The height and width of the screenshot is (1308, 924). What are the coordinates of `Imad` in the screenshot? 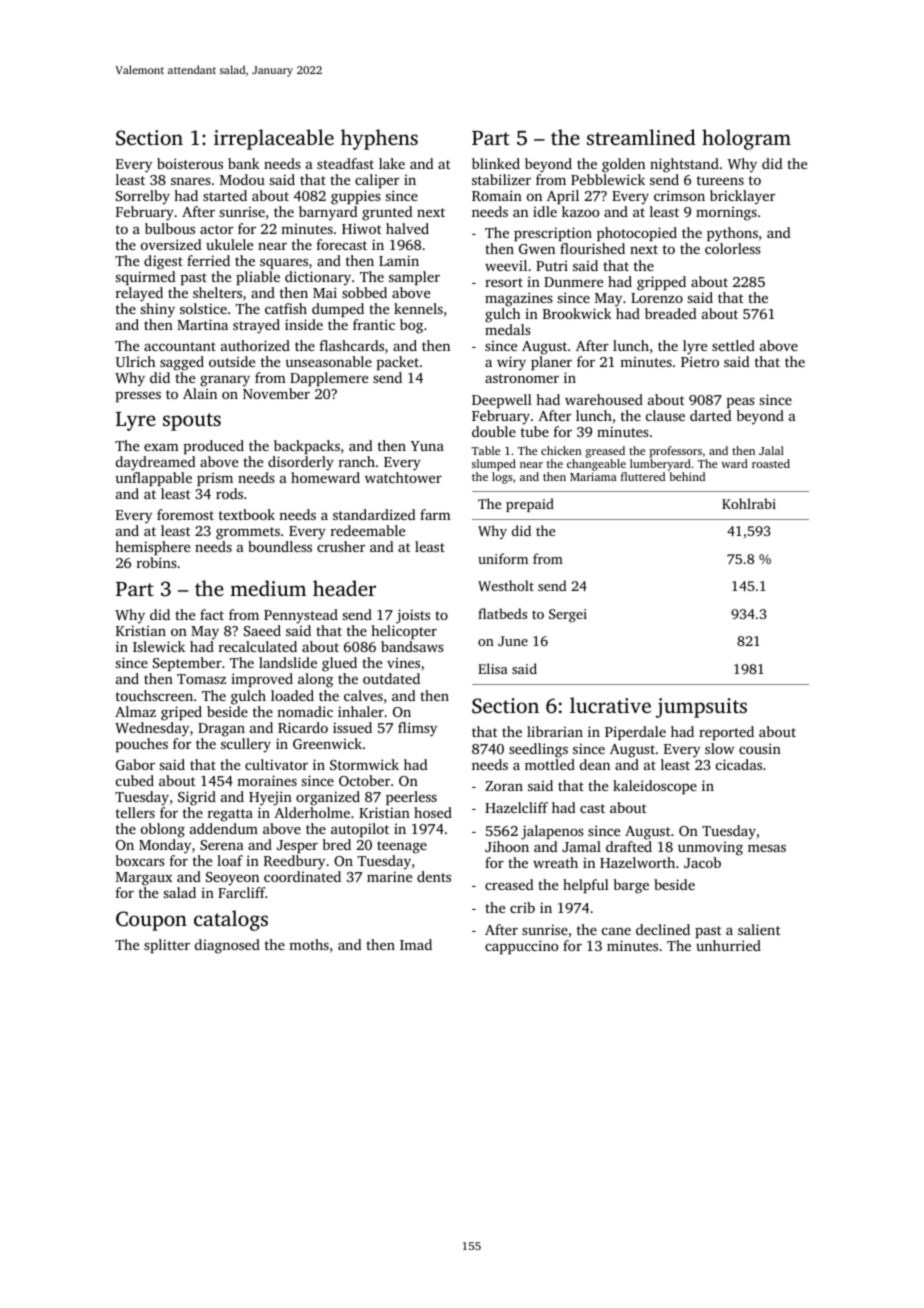 It's located at (416, 944).
